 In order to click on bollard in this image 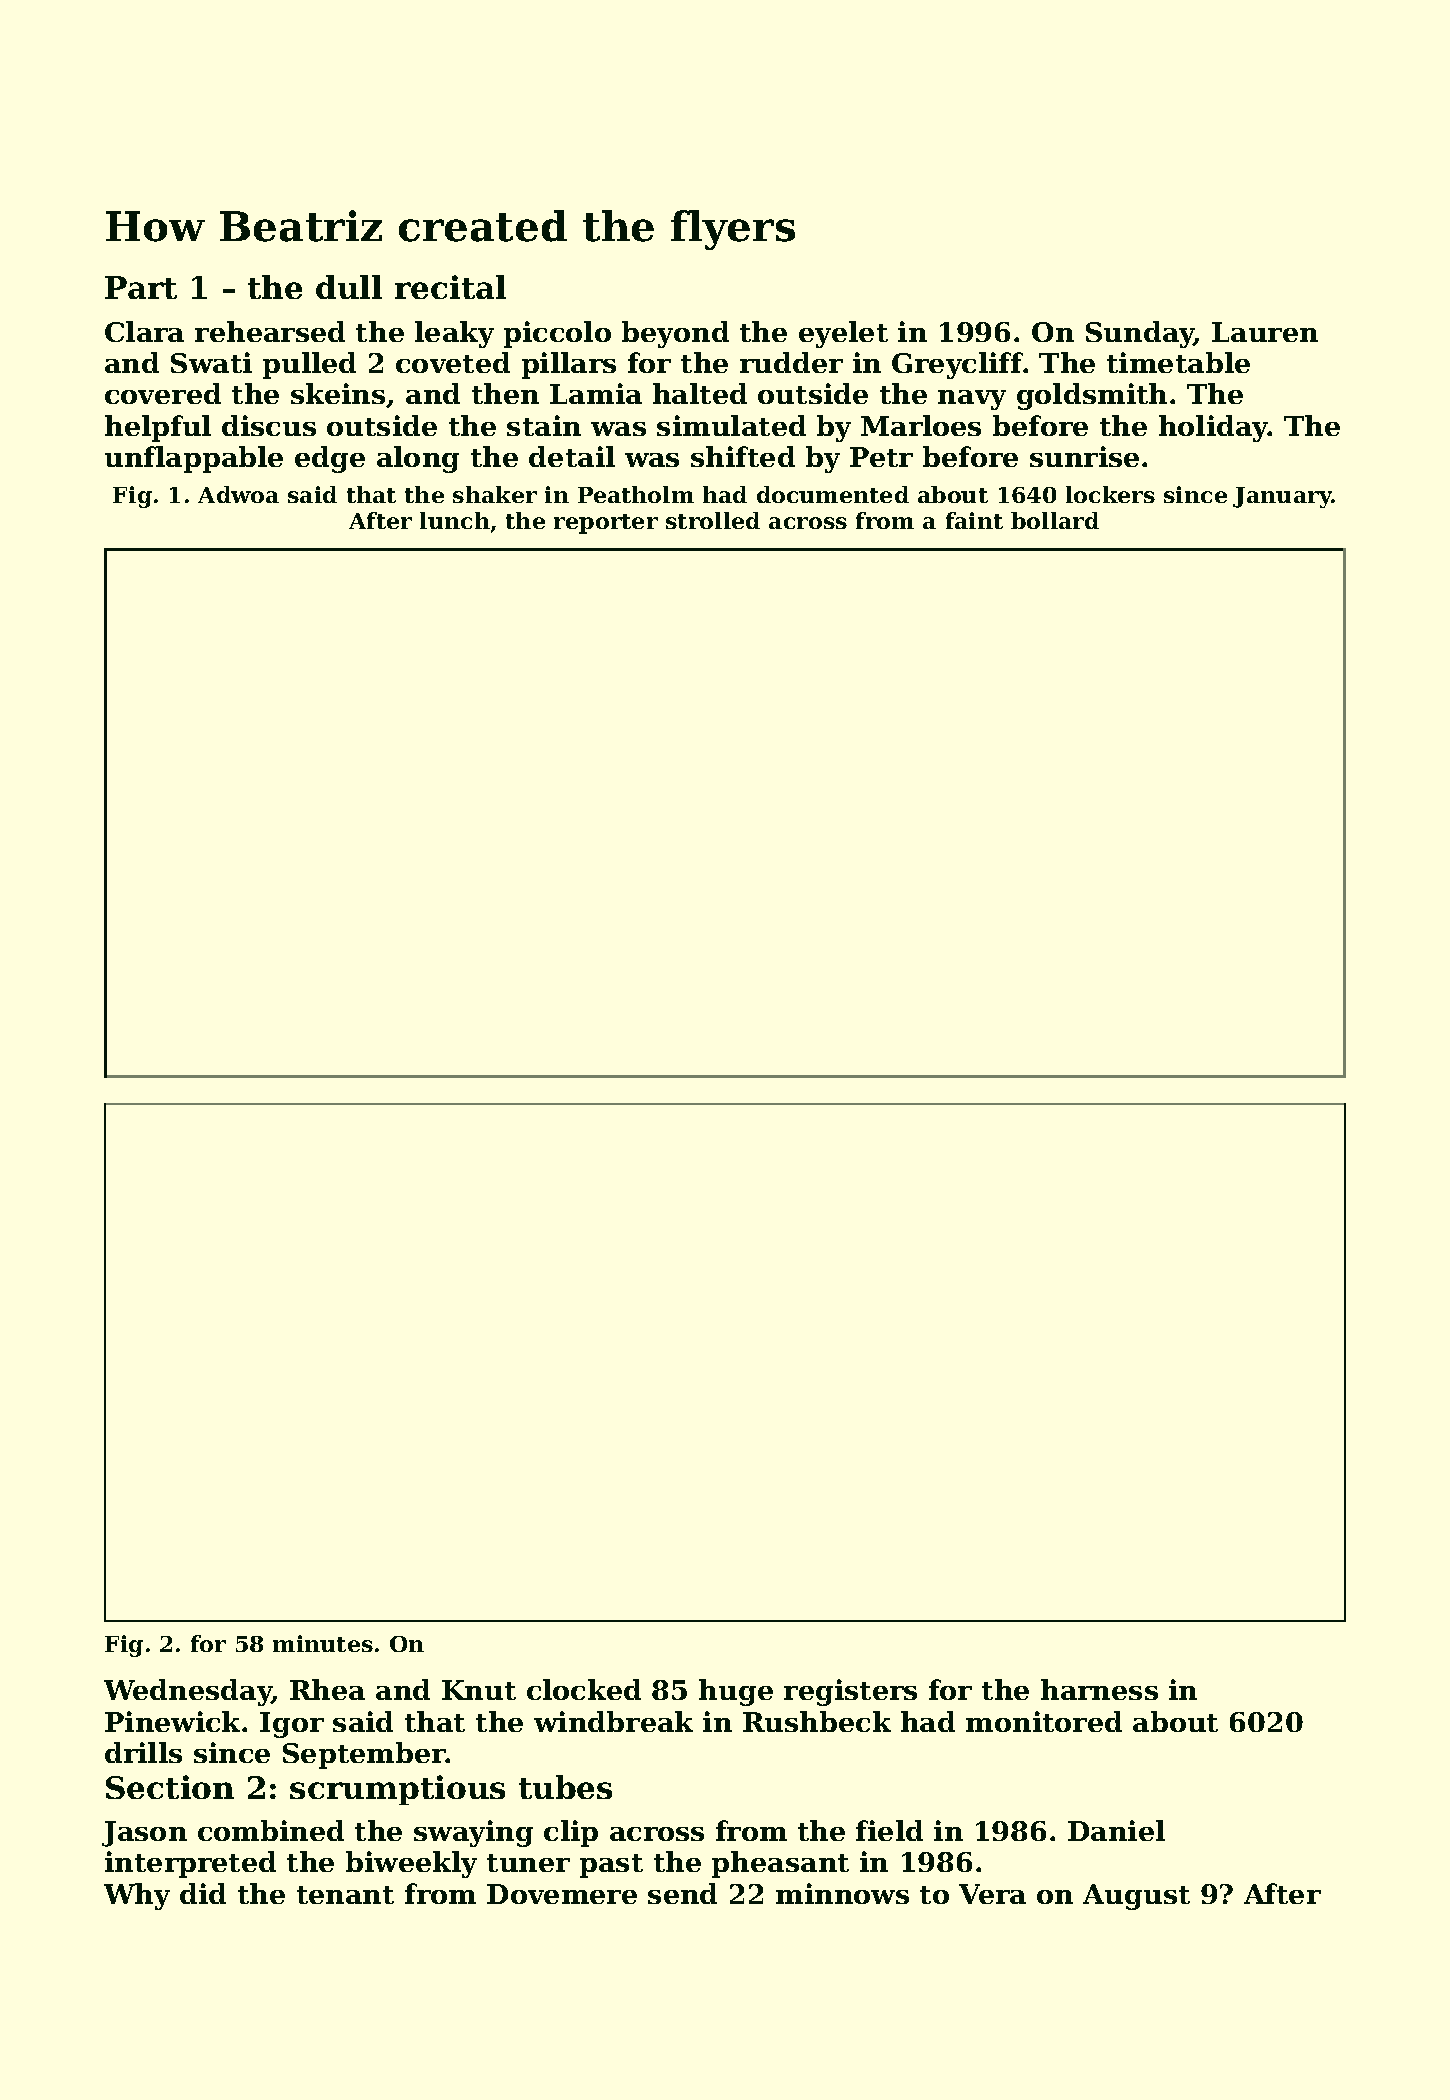, I will do `click(1055, 520)`.
